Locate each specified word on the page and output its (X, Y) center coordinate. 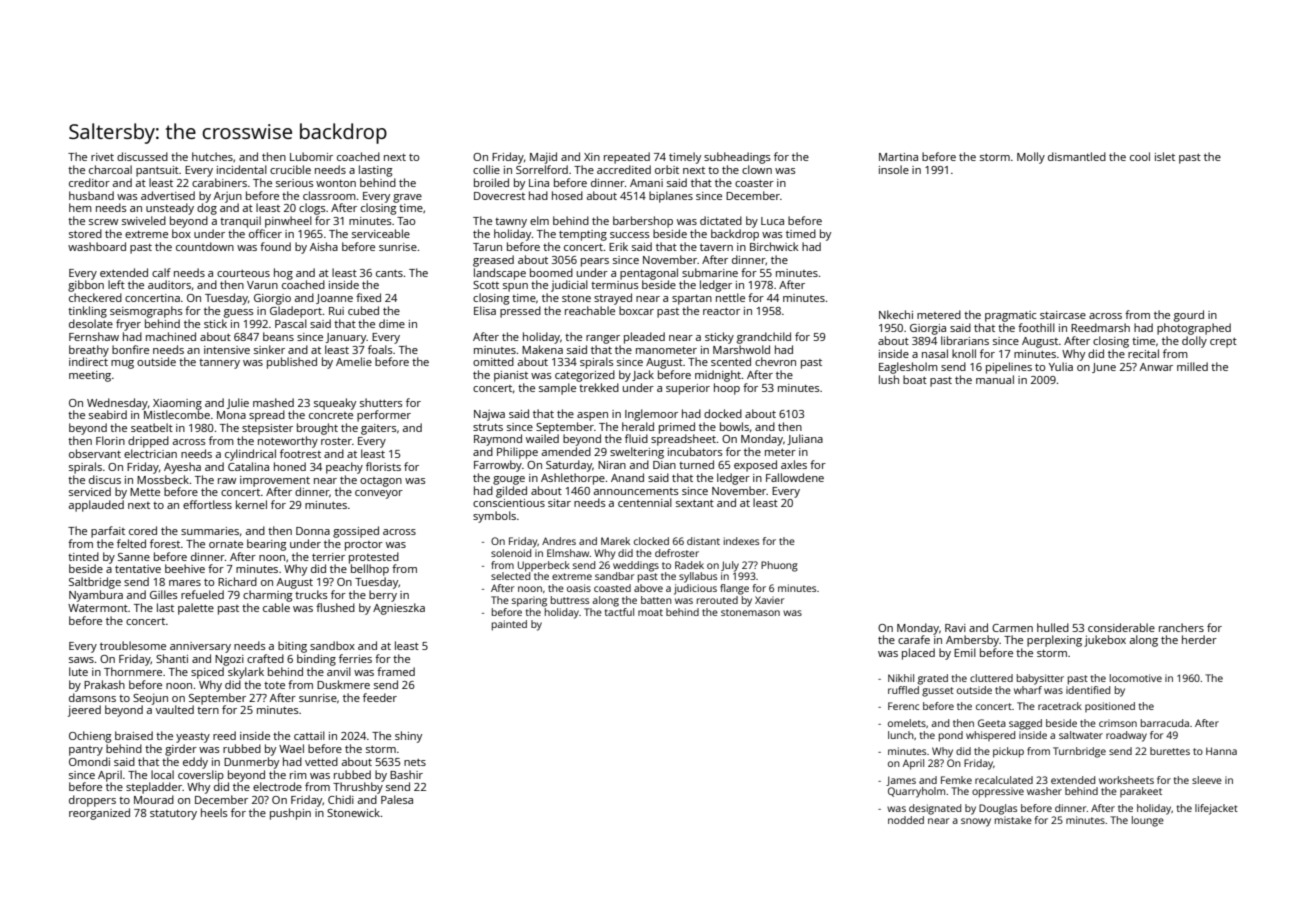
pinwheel (288, 222)
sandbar (614, 576)
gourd (1189, 316)
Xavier (769, 600)
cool (1140, 156)
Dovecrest (499, 196)
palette (196, 609)
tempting (583, 235)
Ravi (955, 628)
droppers (92, 801)
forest (165, 543)
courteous (243, 273)
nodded (906, 820)
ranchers (1181, 627)
